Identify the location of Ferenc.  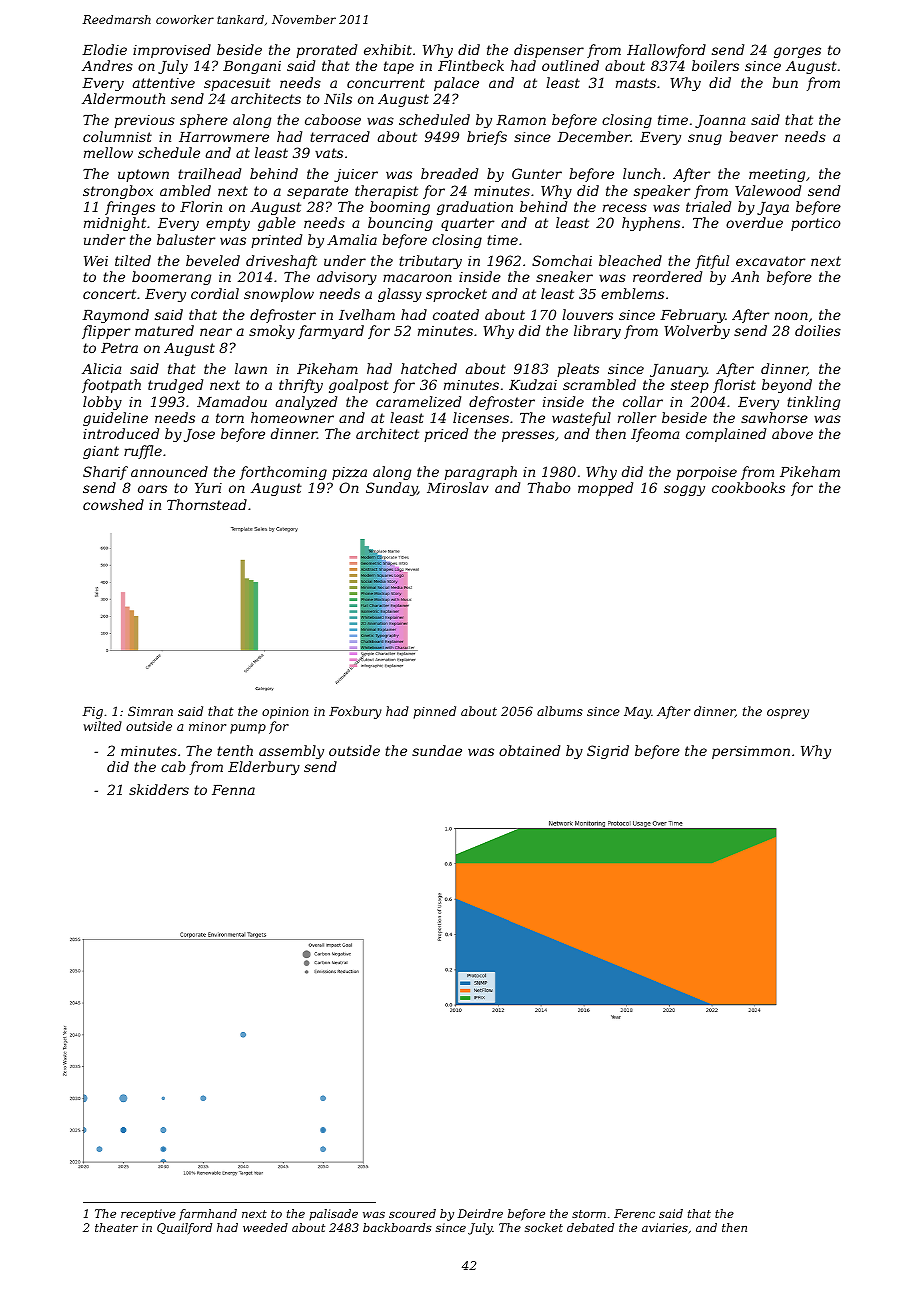
(634, 1213).
